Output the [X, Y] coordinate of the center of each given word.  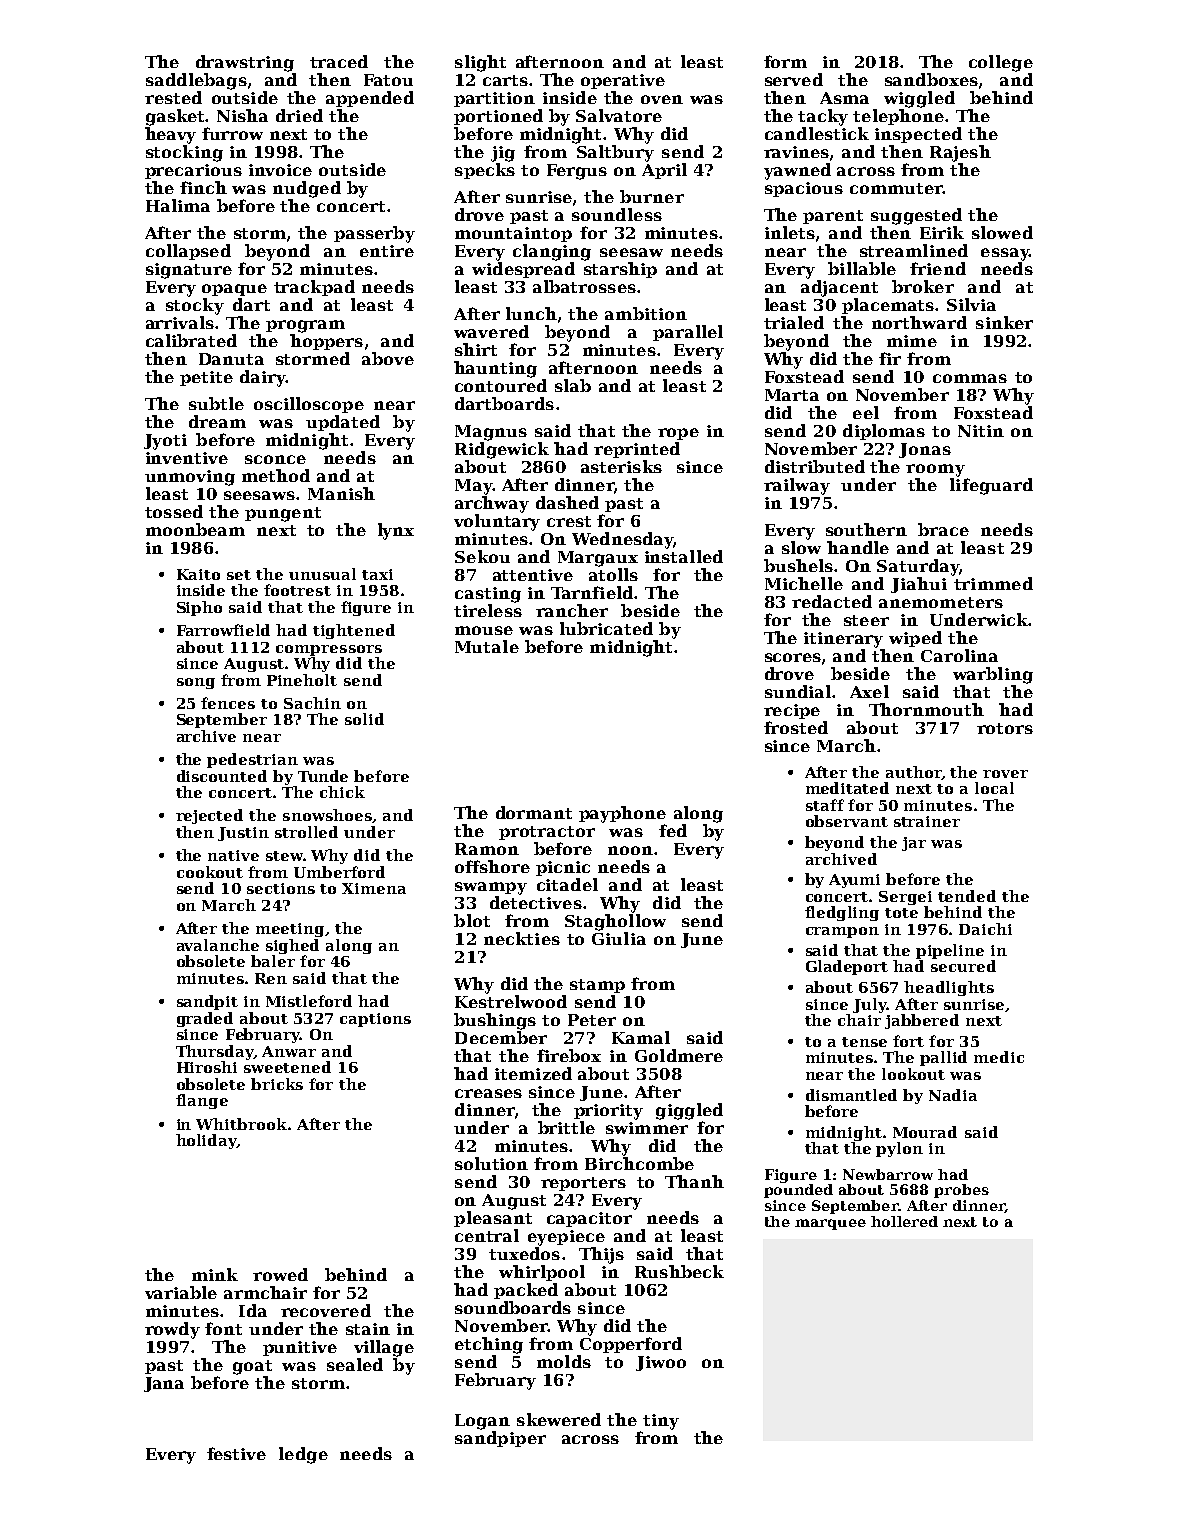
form [785, 61]
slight [480, 63]
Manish [341, 493]
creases [488, 1093]
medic [999, 1057]
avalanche [218, 945]
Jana [164, 1384]
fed [673, 830]
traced [339, 61]
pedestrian [252, 760]
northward [919, 322]
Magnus [491, 433]
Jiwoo [661, 1363]
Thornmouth [926, 709]
